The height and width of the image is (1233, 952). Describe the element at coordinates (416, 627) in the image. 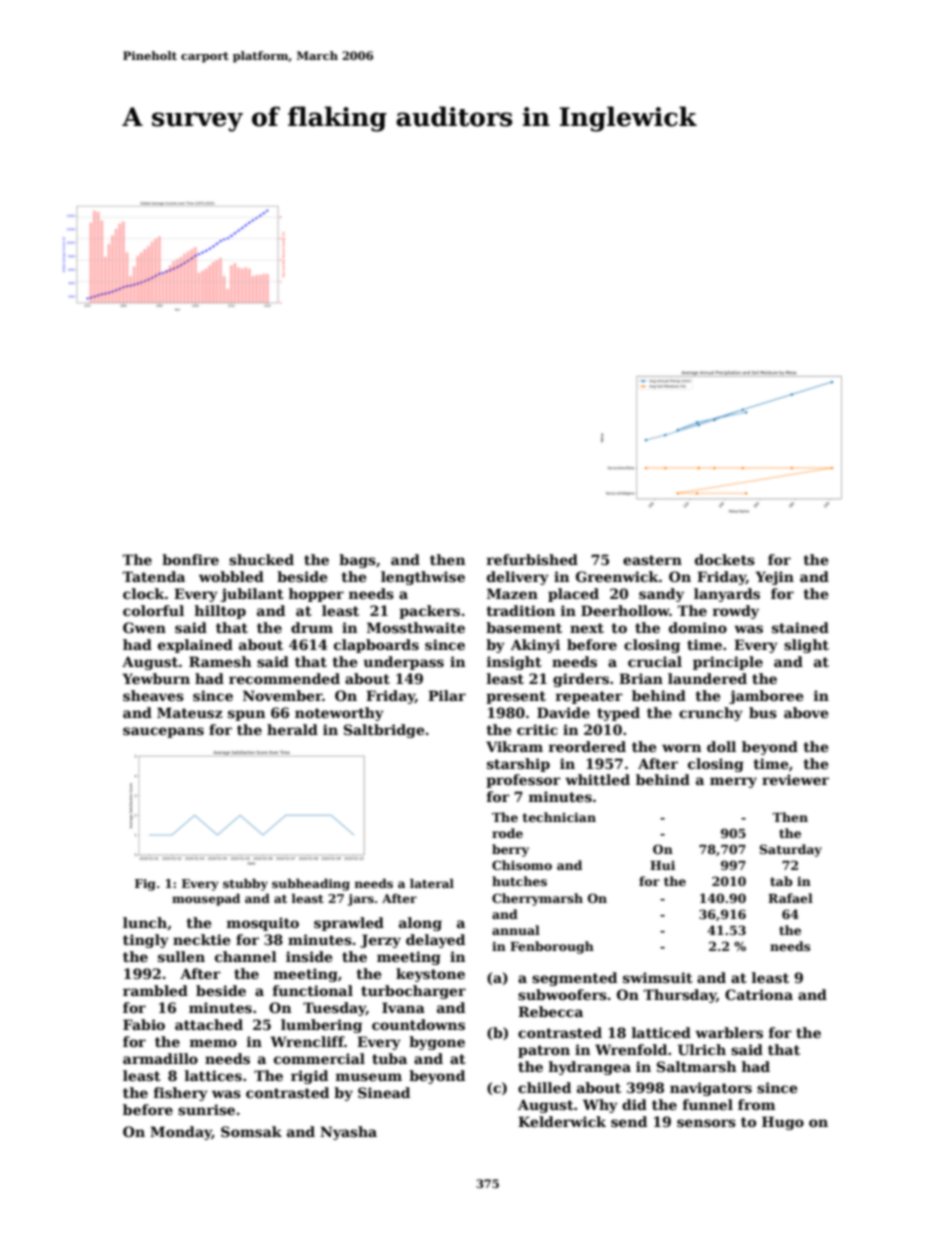

I see `Mossthwaite` at that location.
